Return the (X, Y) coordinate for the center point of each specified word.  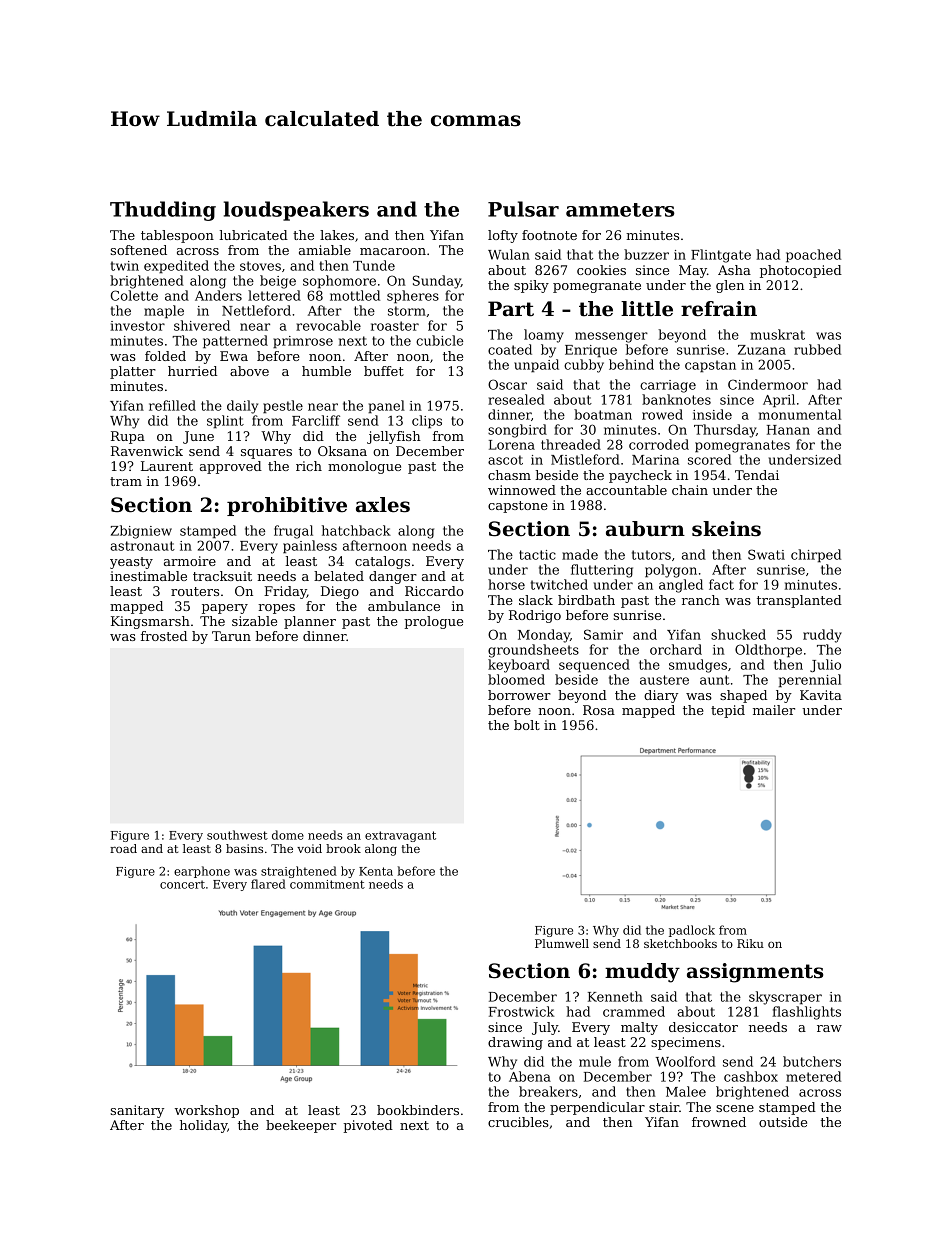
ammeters (620, 210)
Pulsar (523, 209)
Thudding (163, 211)
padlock (692, 931)
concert (182, 884)
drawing (515, 1043)
